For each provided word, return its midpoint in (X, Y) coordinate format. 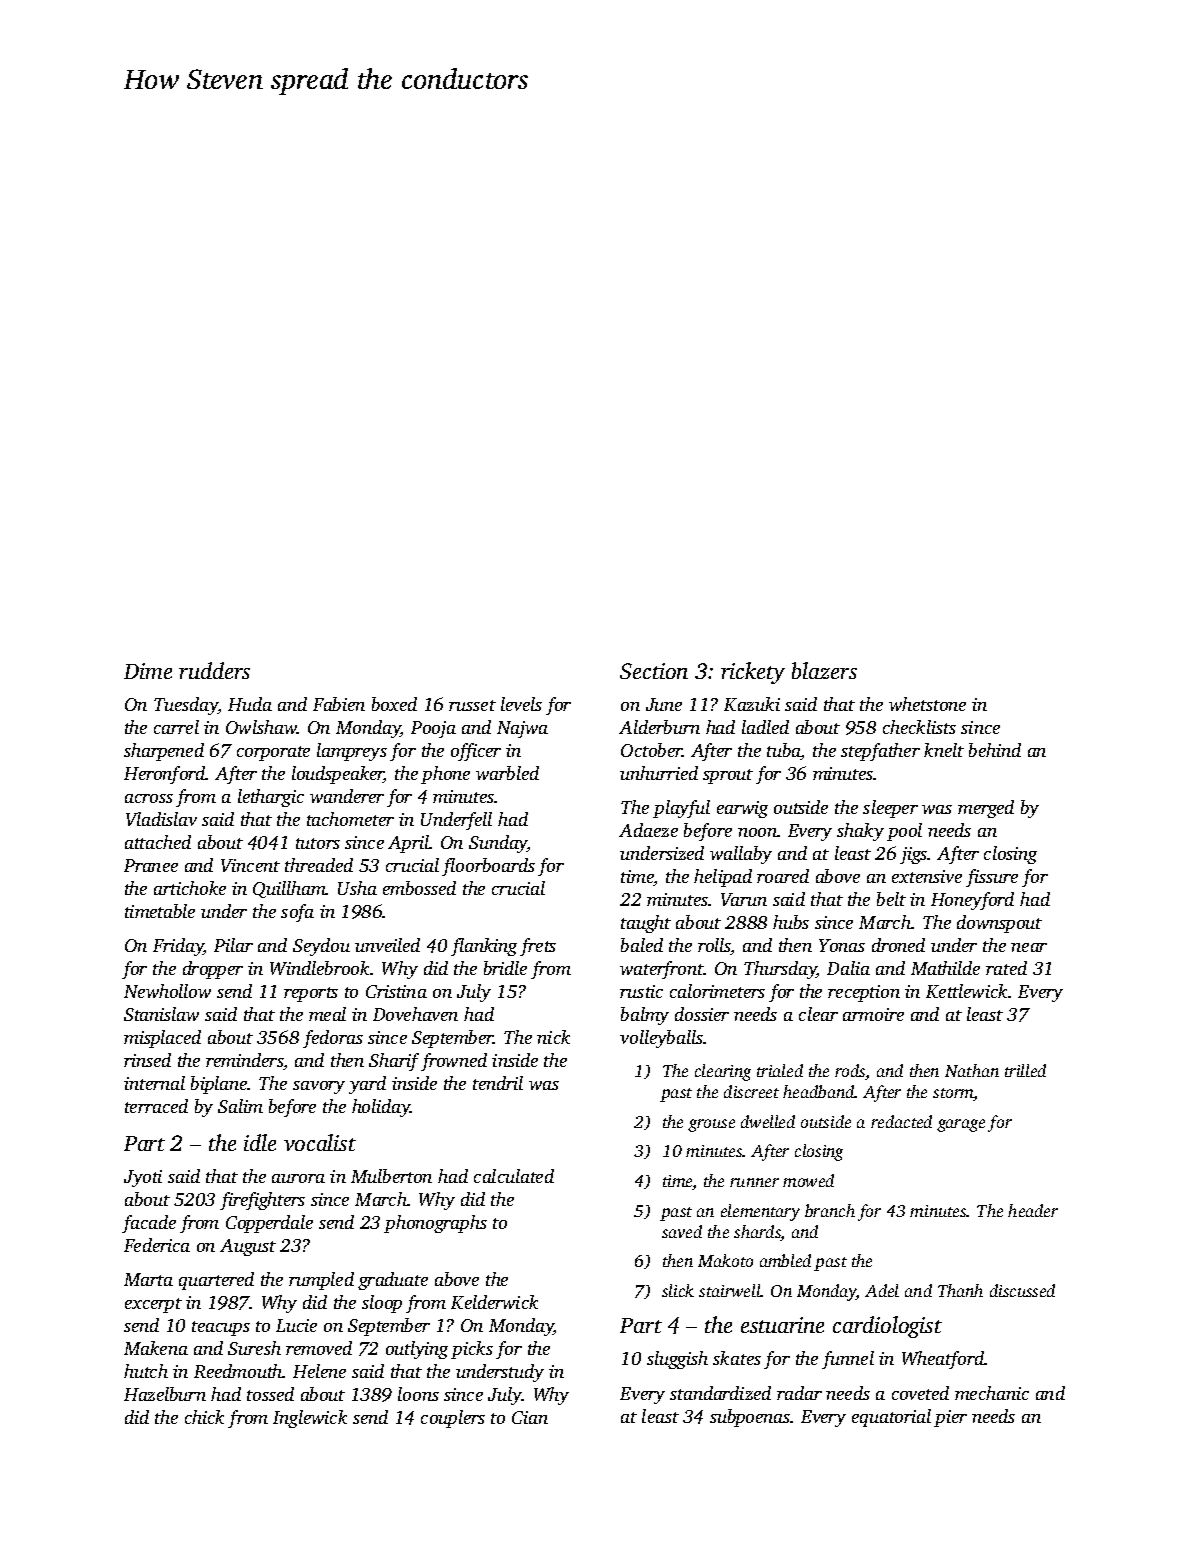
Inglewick (310, 1419)
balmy (645, 1016)
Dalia (848, 968)
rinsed (147, 1060)
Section (654, 671)
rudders (214, 670)
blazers (824, 670)
